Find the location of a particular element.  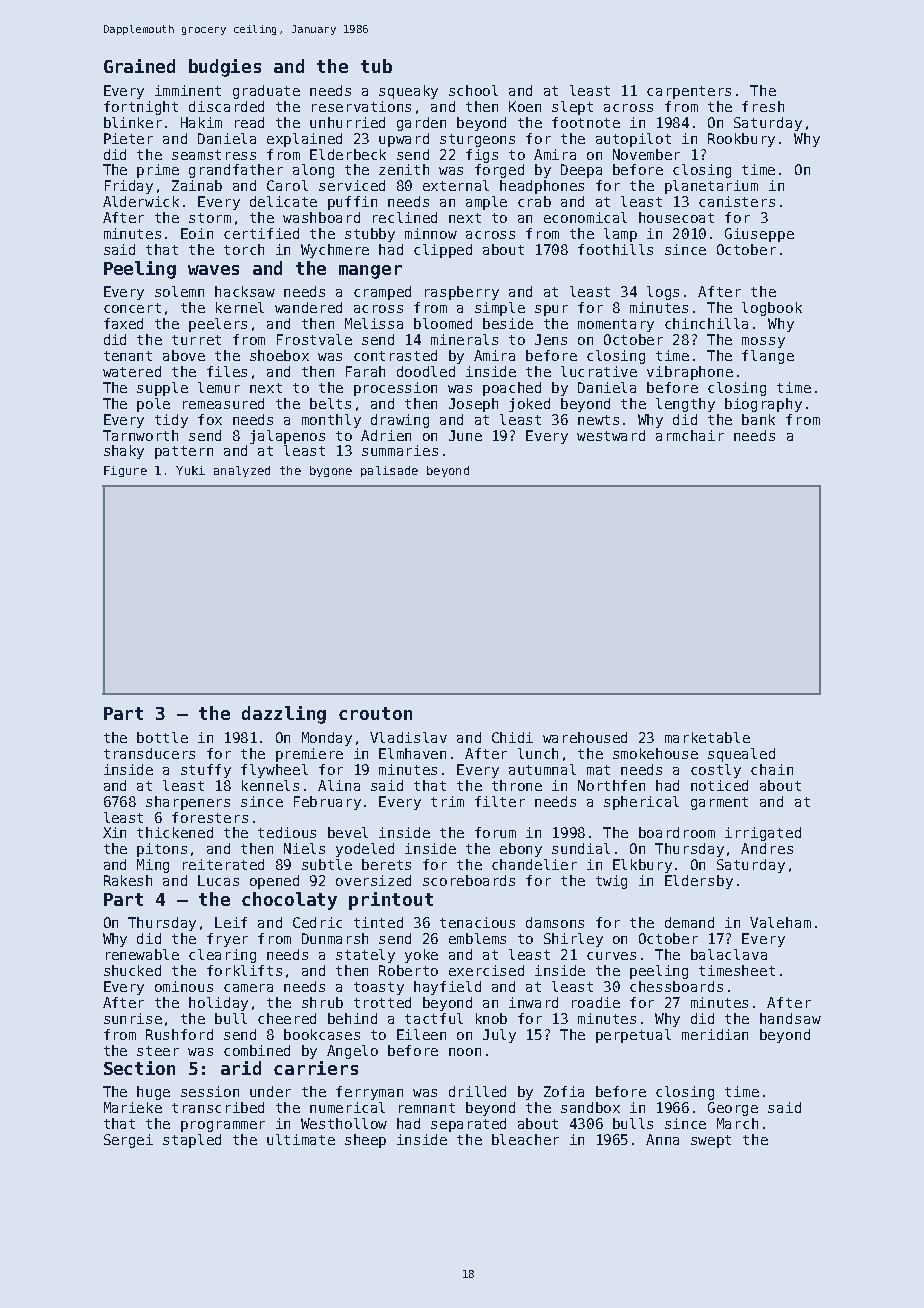

warehoused is located at coordinates (585, 737).
